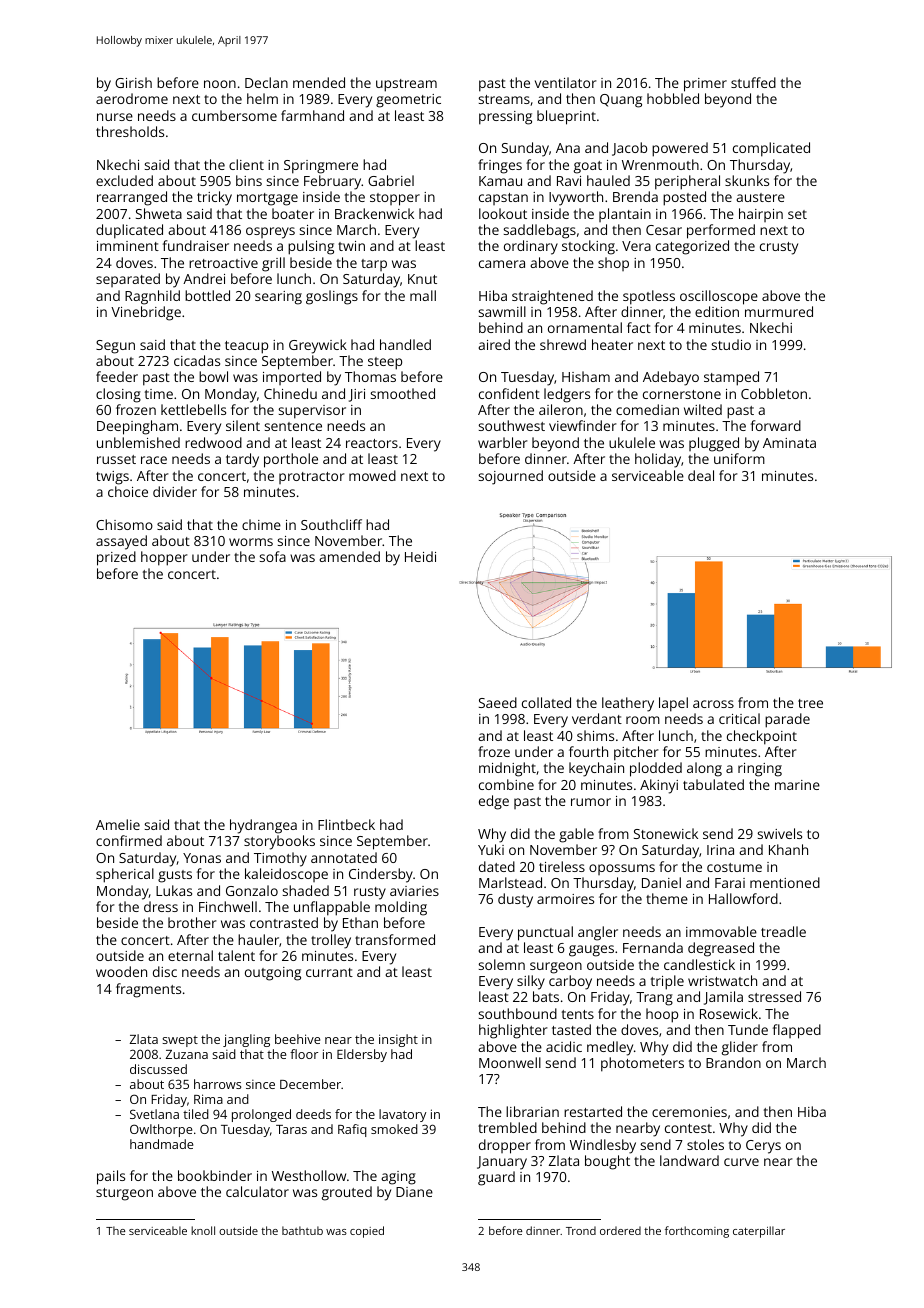 The height and width of the page is (1308, 924). What do you see at coordinates (372, 475) in the page?
I see `mowed` at bounding box center [372, 475].
